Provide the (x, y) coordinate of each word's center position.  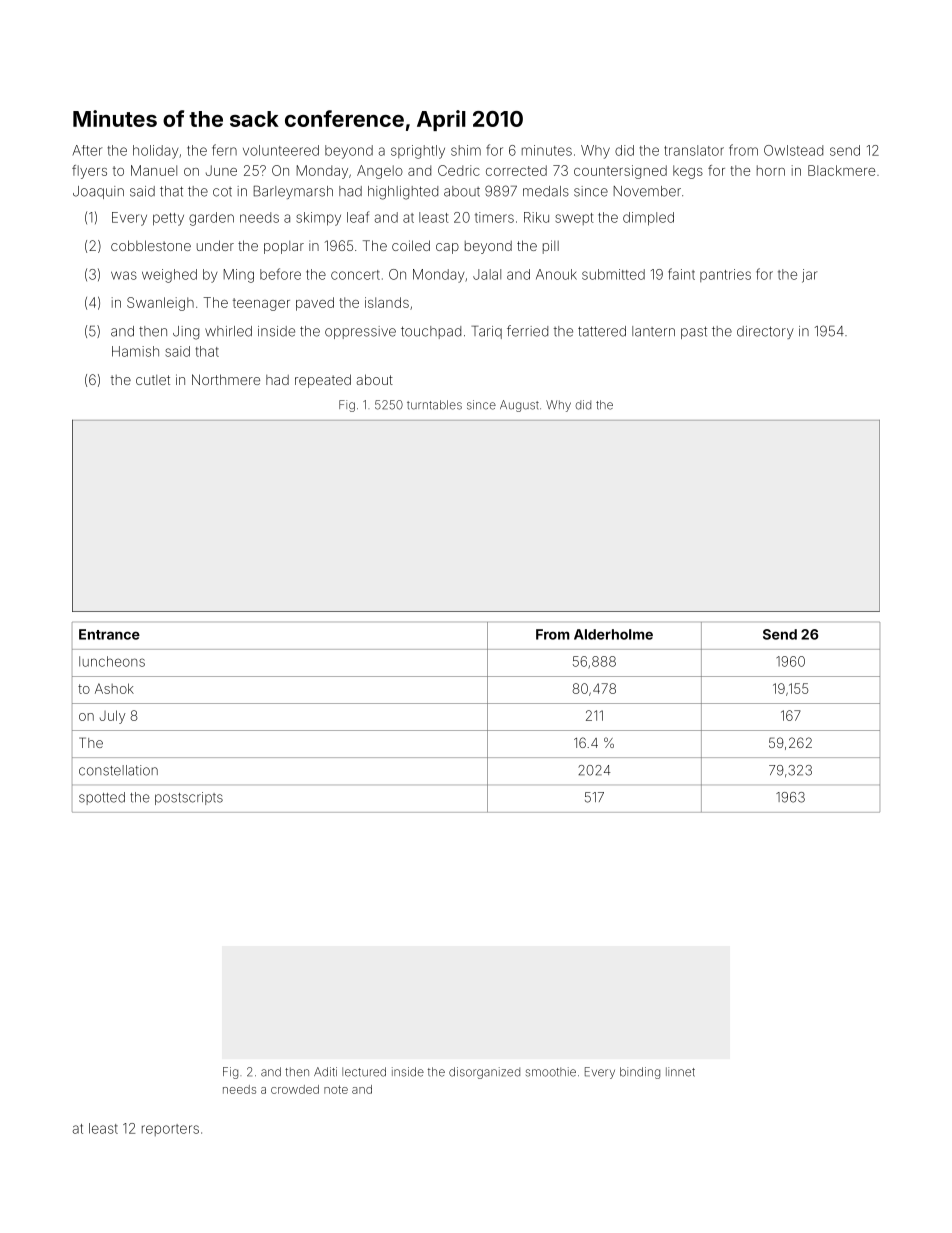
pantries (725, 275)
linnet (680, 1072)
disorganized (484, 1073)
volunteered (281, 150)
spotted (102, 798)
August (519, 406)
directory (765, 332)
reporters (170, 1130)
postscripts (189, 798)
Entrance (109, 634)
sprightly (418, 152)
